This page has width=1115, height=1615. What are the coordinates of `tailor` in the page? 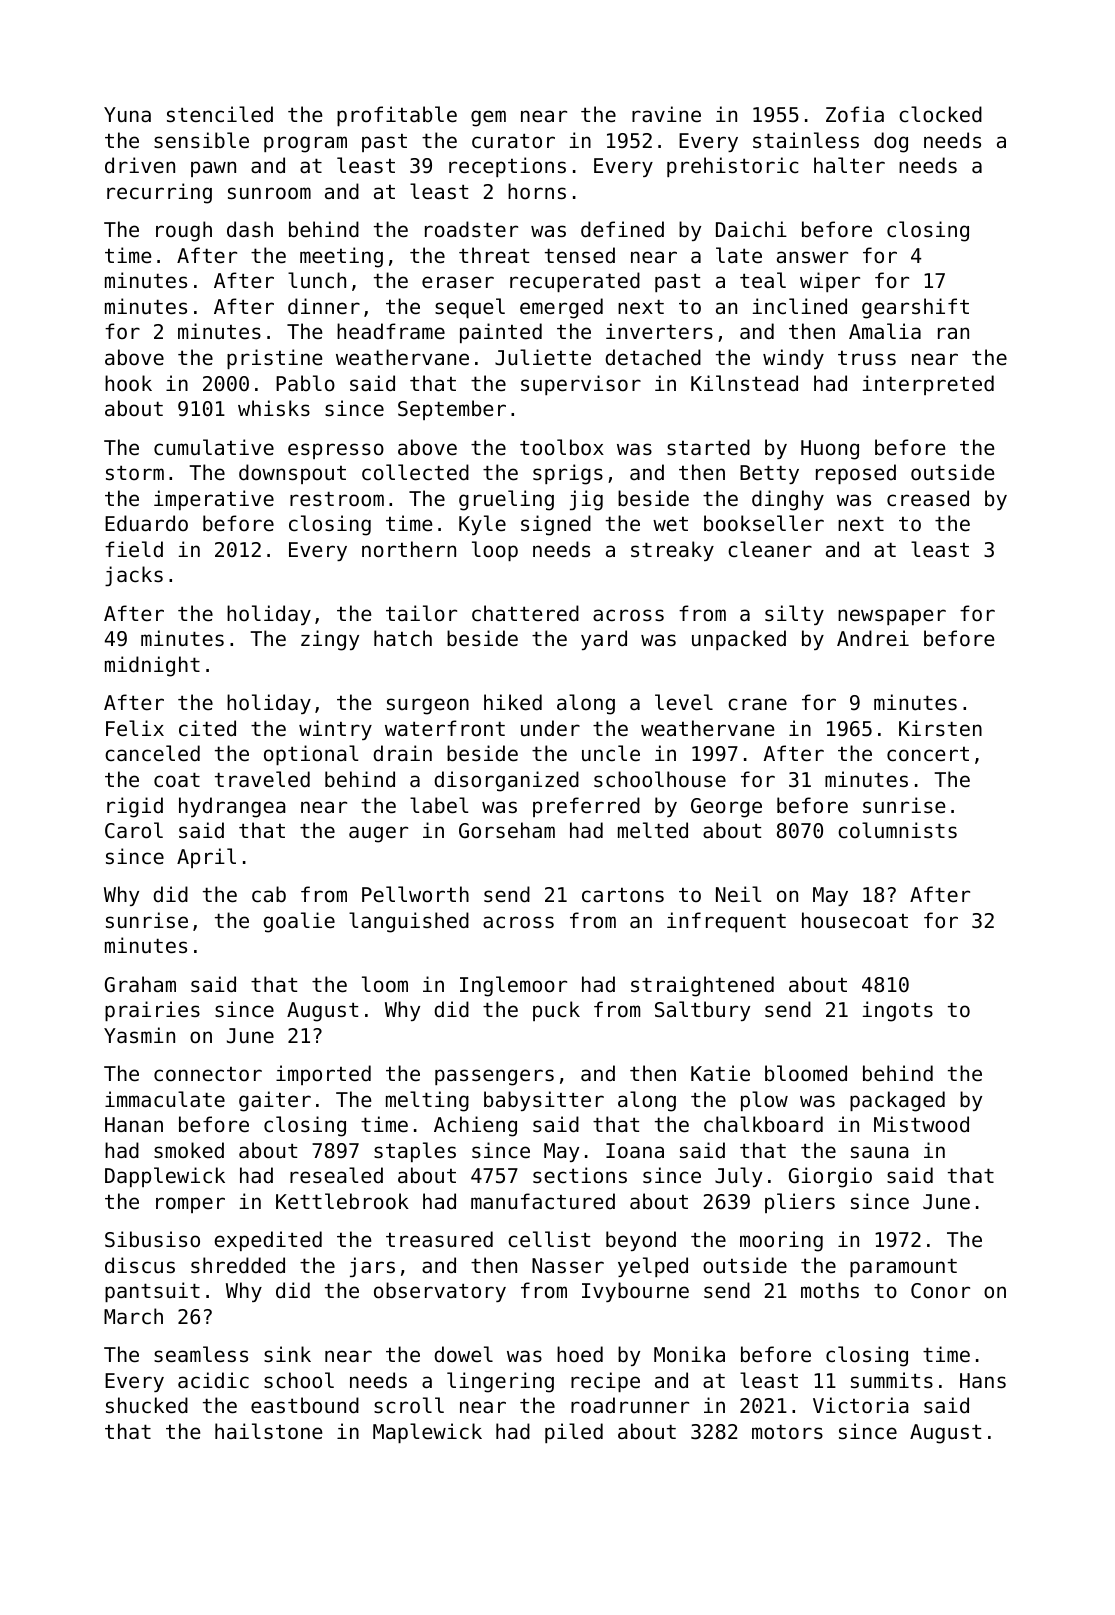 It's located at (421, 613).
